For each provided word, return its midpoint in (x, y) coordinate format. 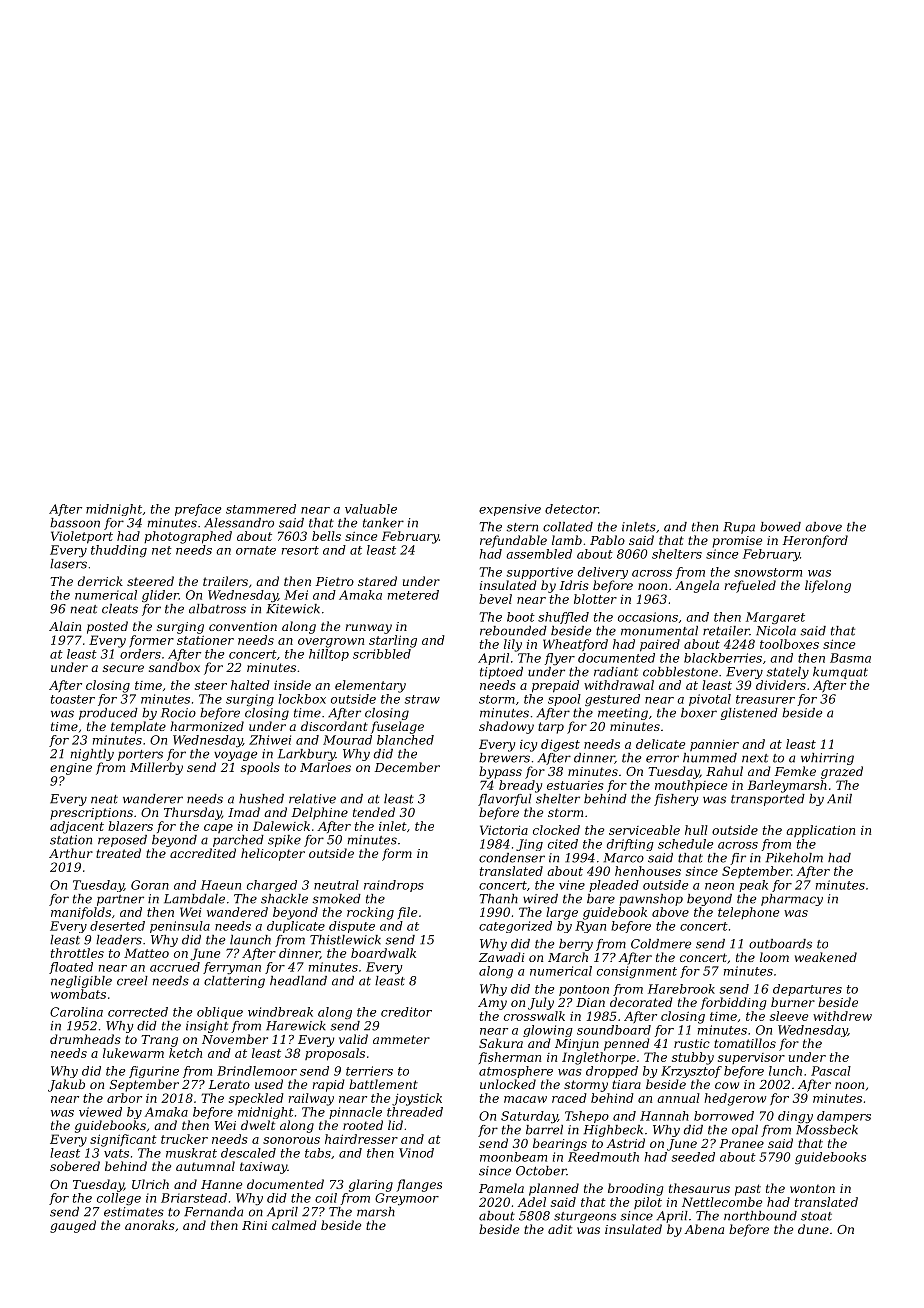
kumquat (840, 673)
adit (560, 1229)
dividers (781, 685)
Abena (704, 1229)
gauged (73, 1226)
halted (250, 685)
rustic (692, 1043)
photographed (188, 537)
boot (521, 617)
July (541, 1003)
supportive (540, 573)
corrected (138, 1012)
